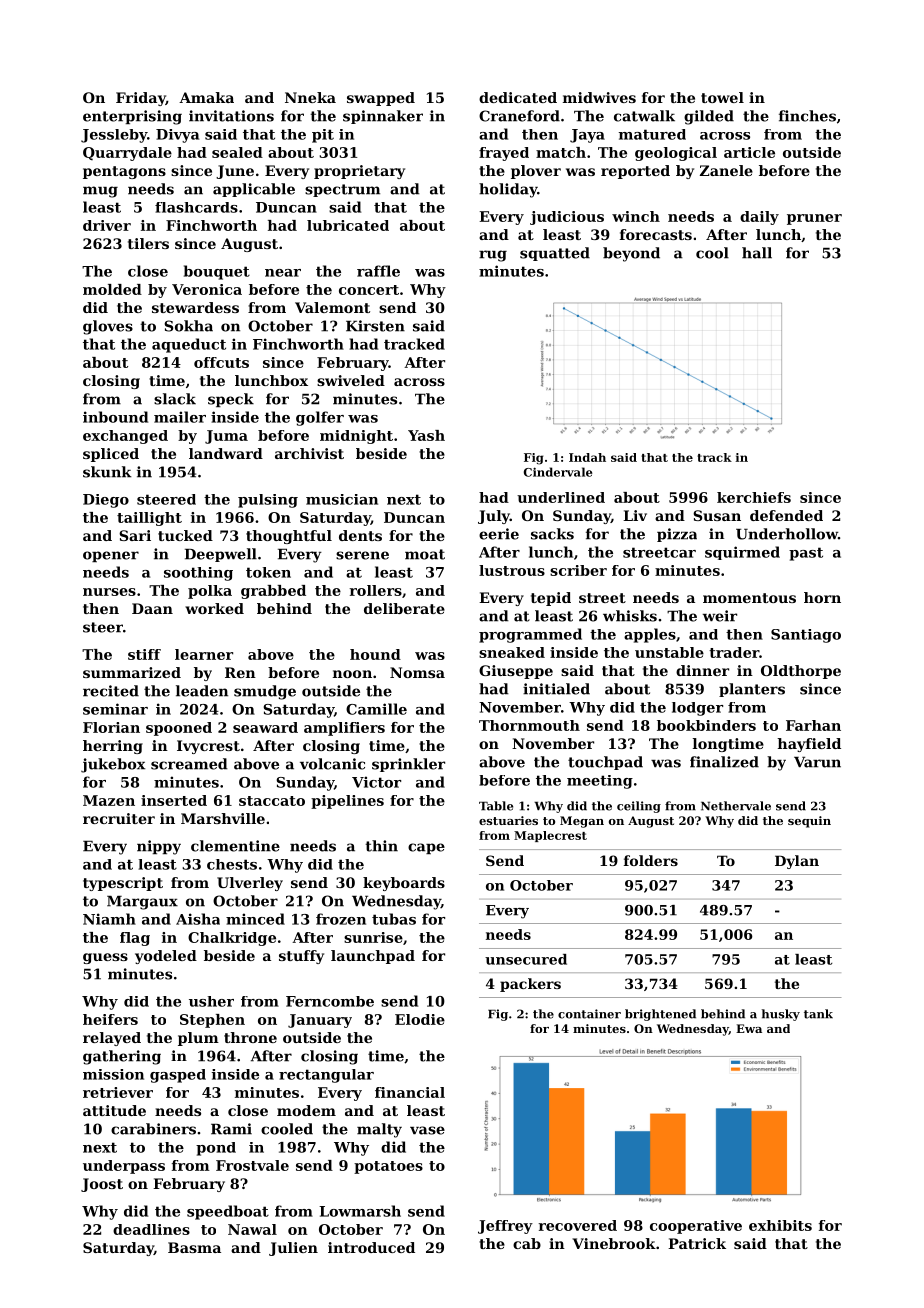  I want to click on Santiago, so click(806, 636).
